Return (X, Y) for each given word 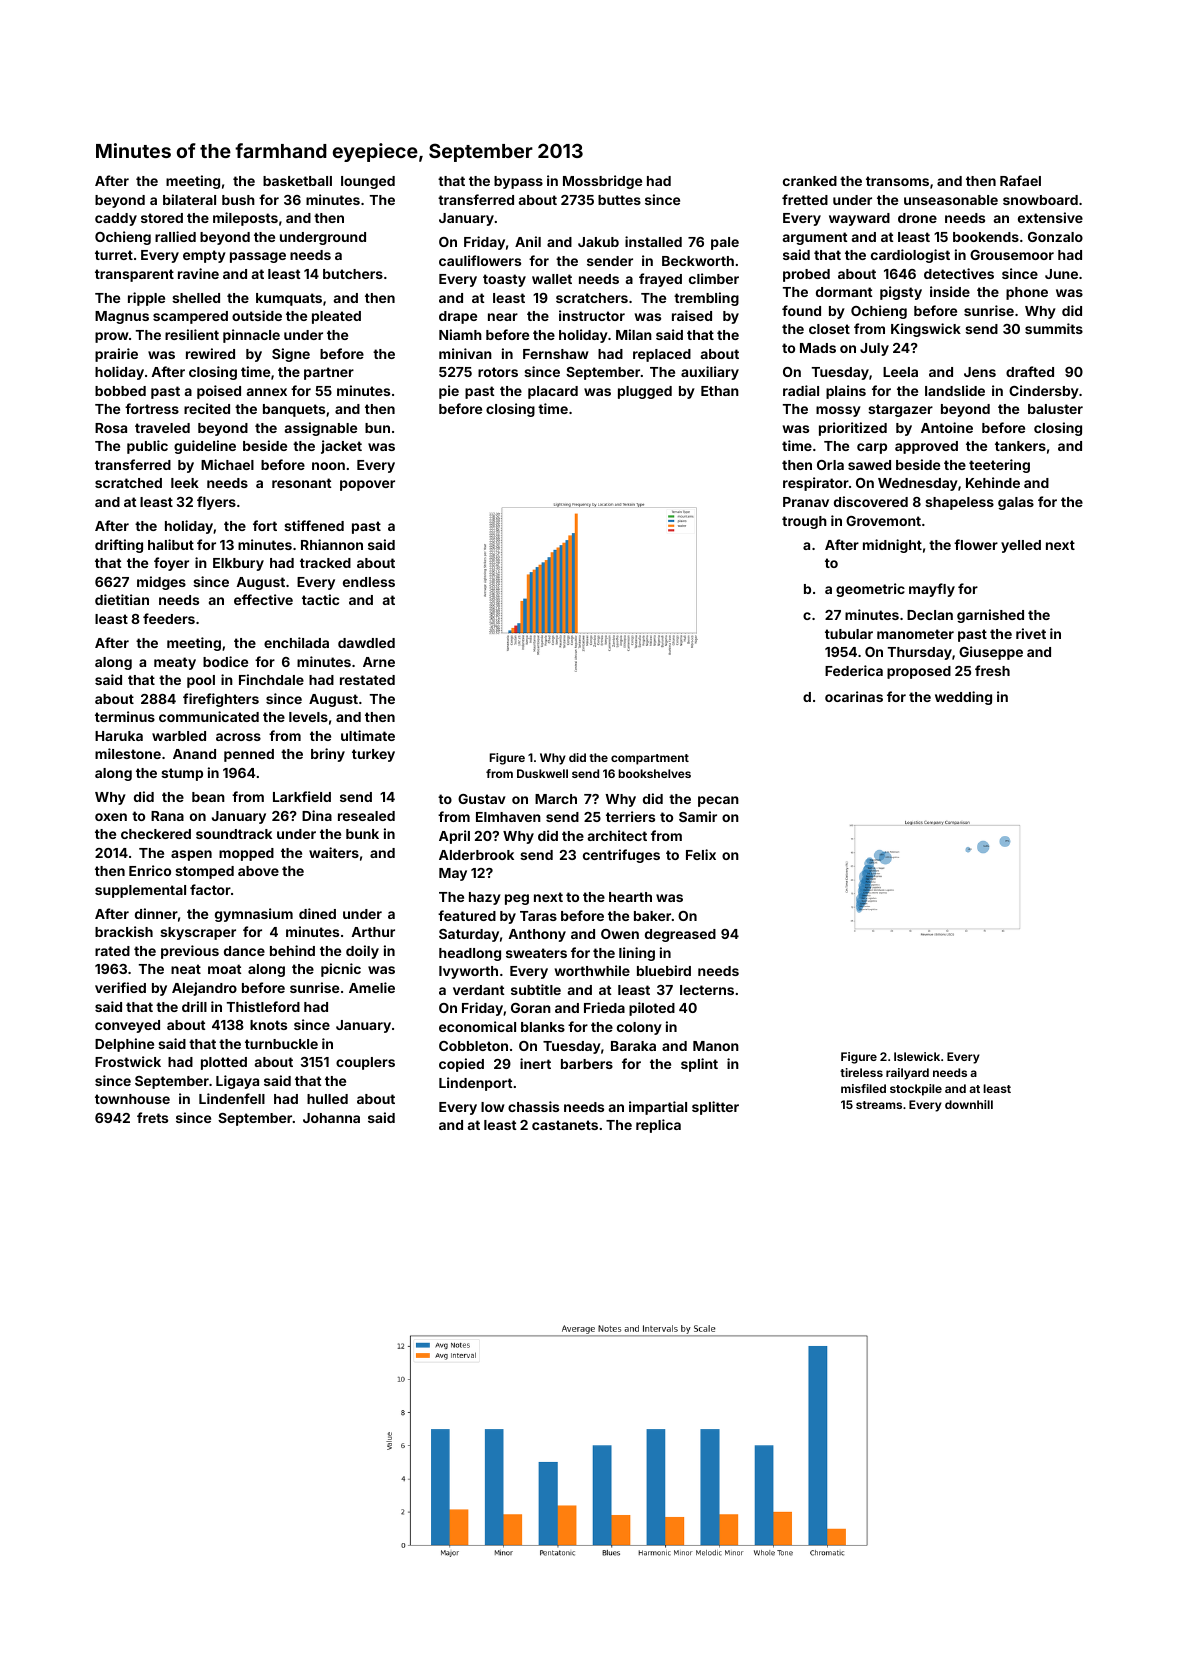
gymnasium (254, 915)
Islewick (917, 1056)
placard (553, 392)
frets (152, 1117)
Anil (528, 241)
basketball (297, 181)
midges (161, 583)
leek (185, 483)
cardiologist (910, 256)
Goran (531, 1008)
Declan (930, 615)
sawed (869, 465)
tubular (849, 634)
